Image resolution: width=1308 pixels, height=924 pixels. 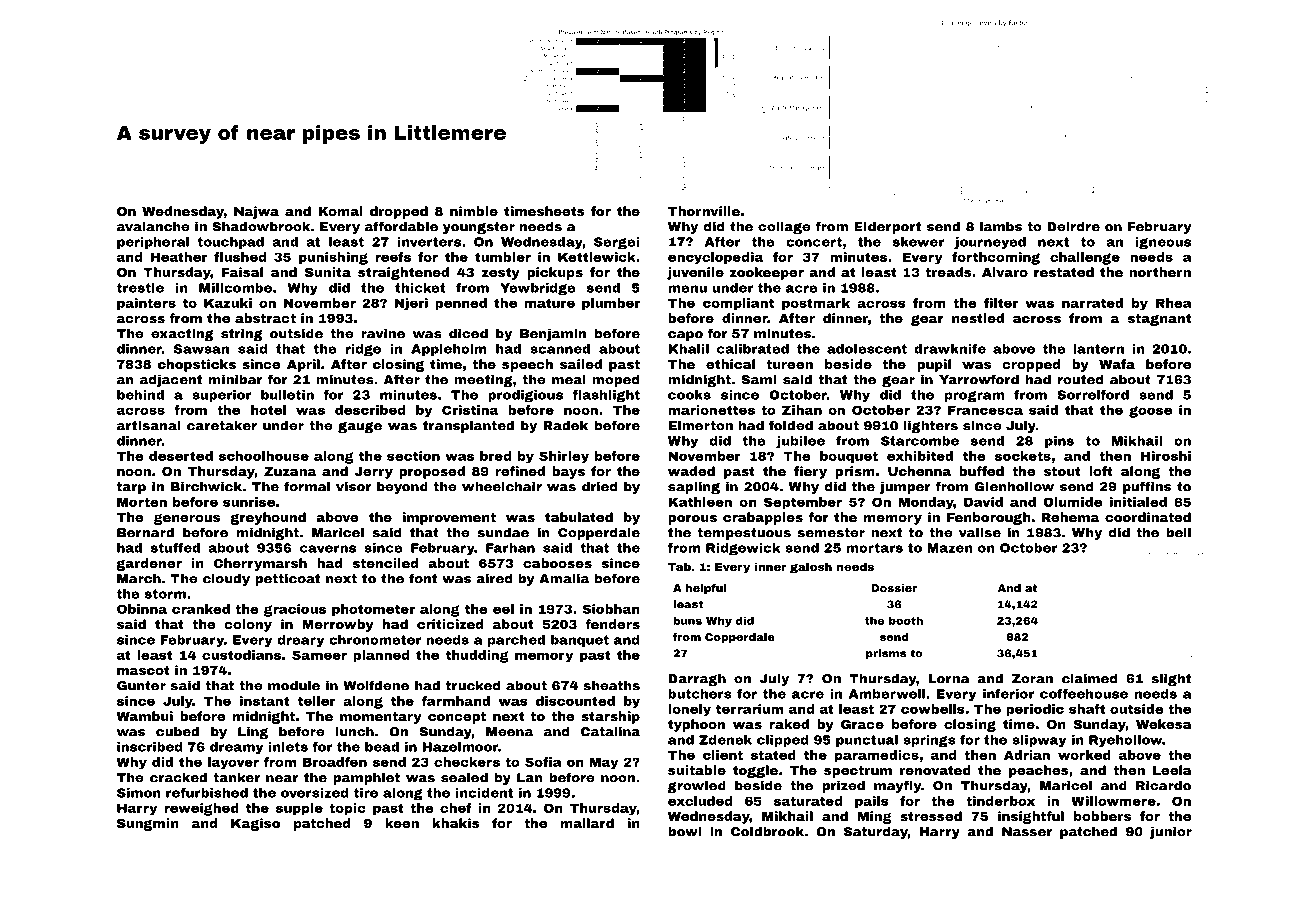 What do you see at coordinates (980, 532) in the page?
I see `valise` at bounding box center [980, 532].
